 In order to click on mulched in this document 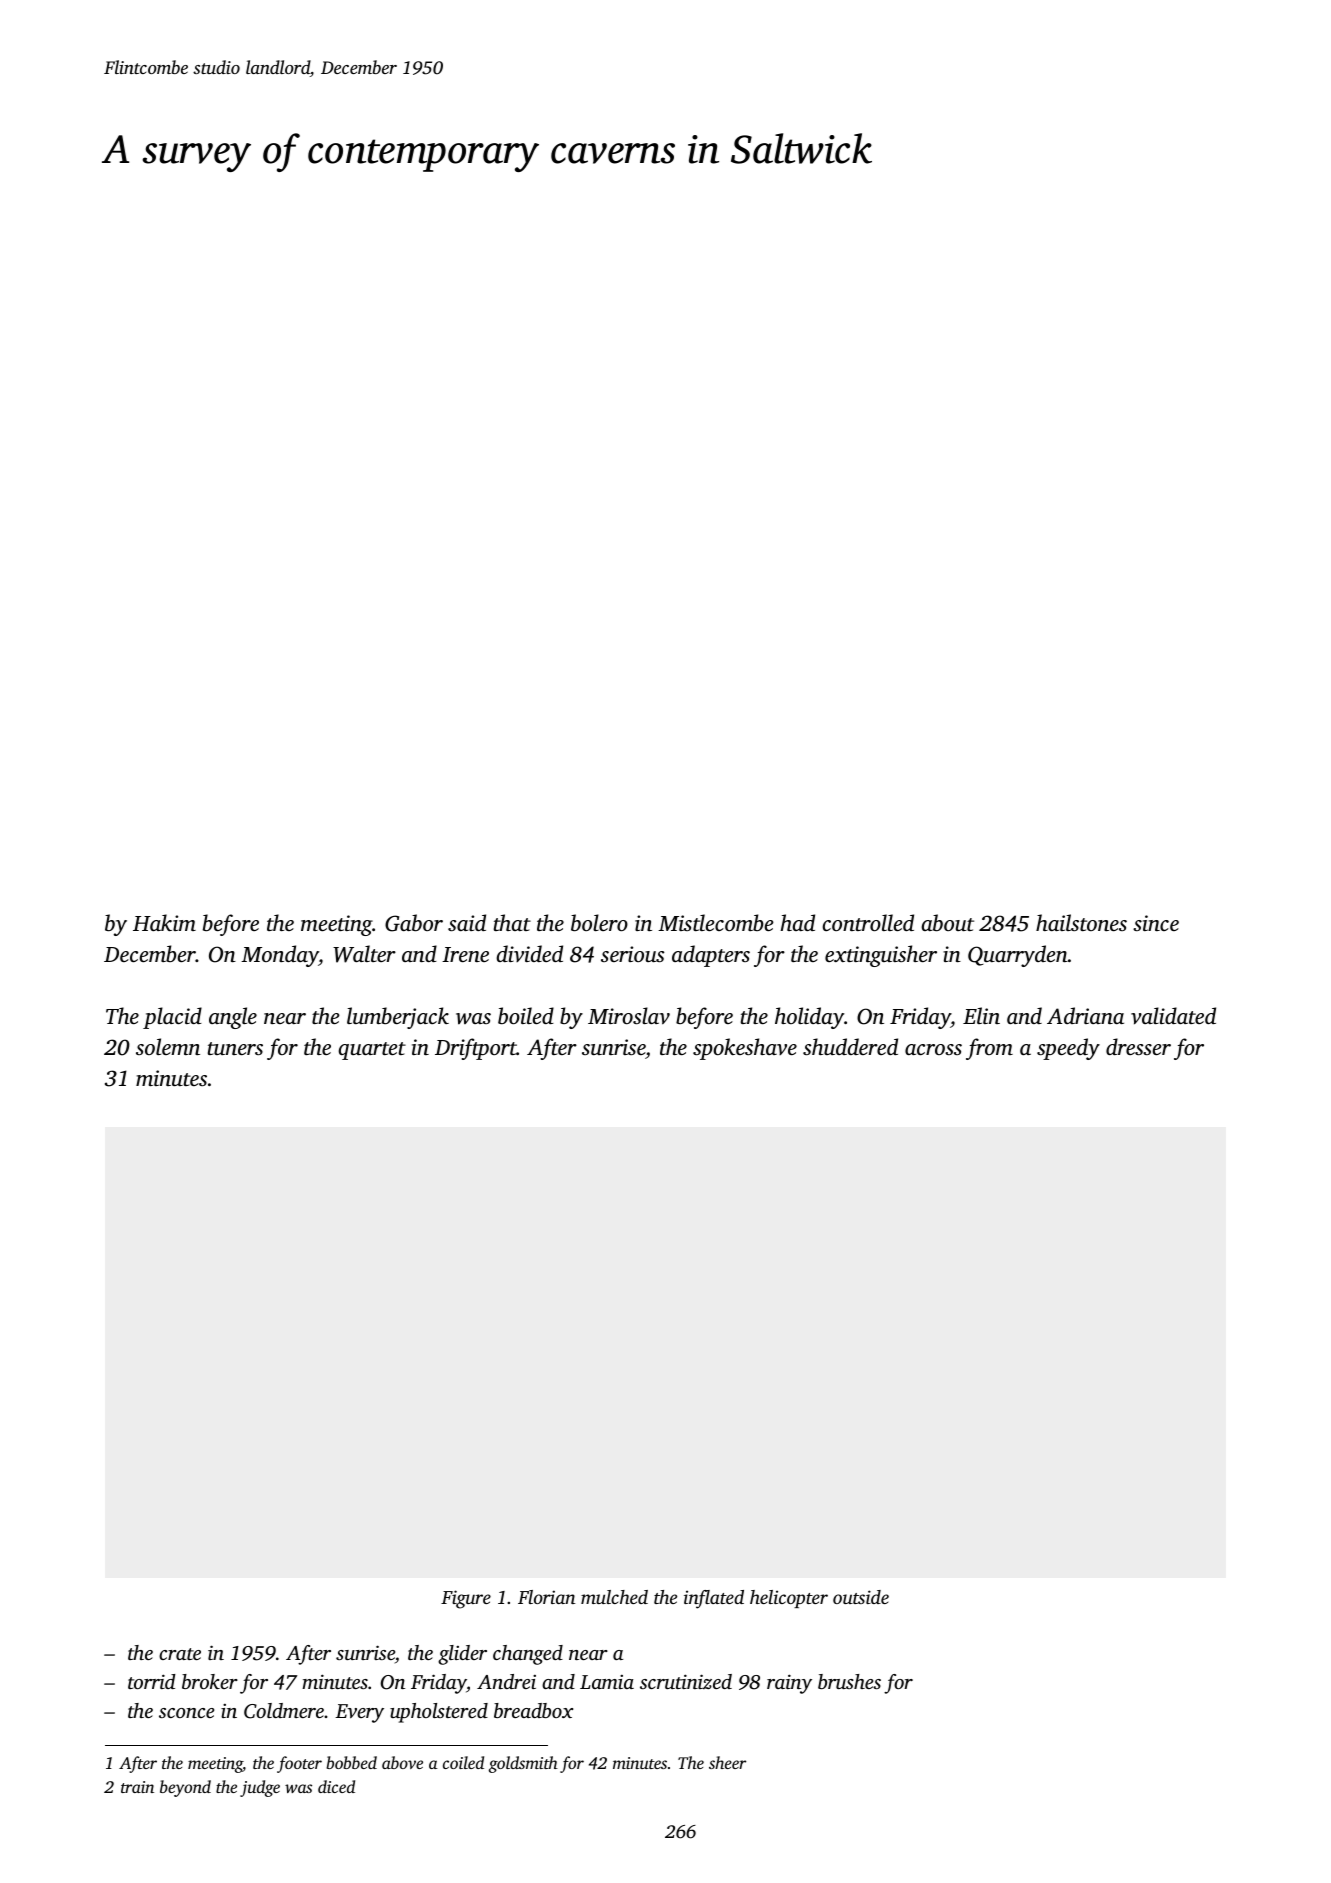, I will do `click(614, 1597)`.
